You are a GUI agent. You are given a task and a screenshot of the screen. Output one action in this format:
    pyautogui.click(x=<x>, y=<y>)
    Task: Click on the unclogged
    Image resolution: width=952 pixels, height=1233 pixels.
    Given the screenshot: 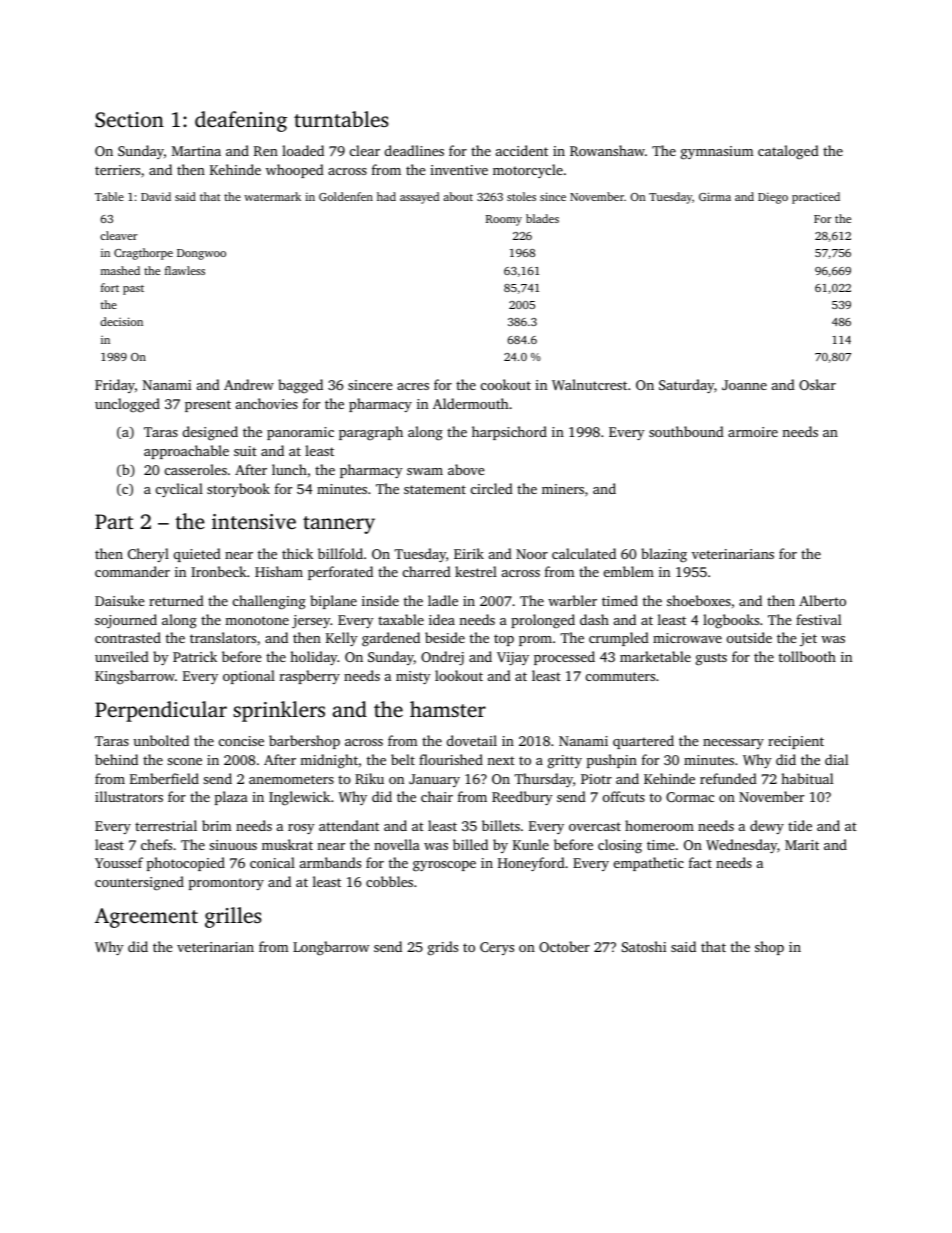 What is the action you would take?
    pyautogui.click(x=127, y=405)
